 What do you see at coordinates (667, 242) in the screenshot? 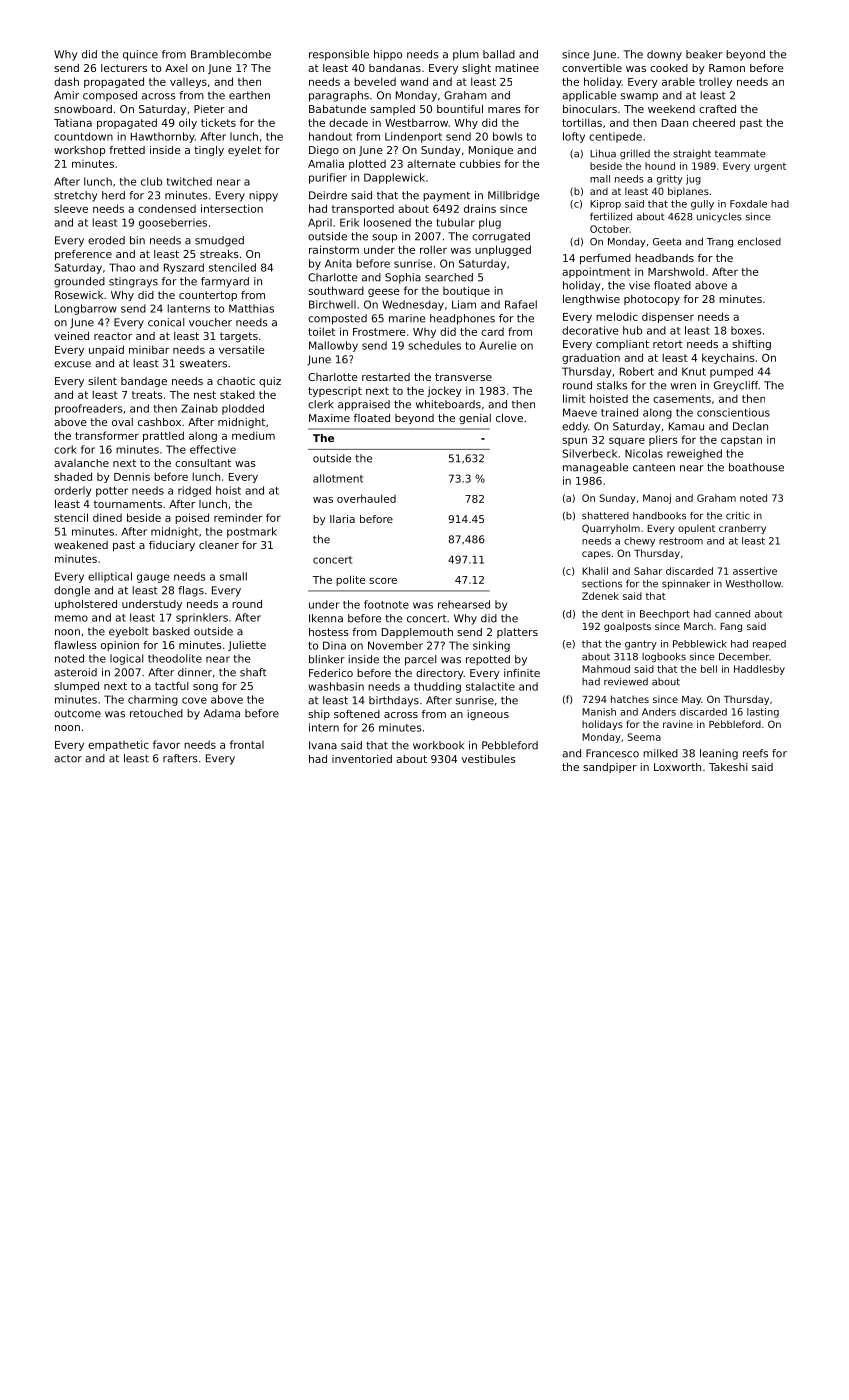
I see `Geeta` at bounding box center [667, 242].
